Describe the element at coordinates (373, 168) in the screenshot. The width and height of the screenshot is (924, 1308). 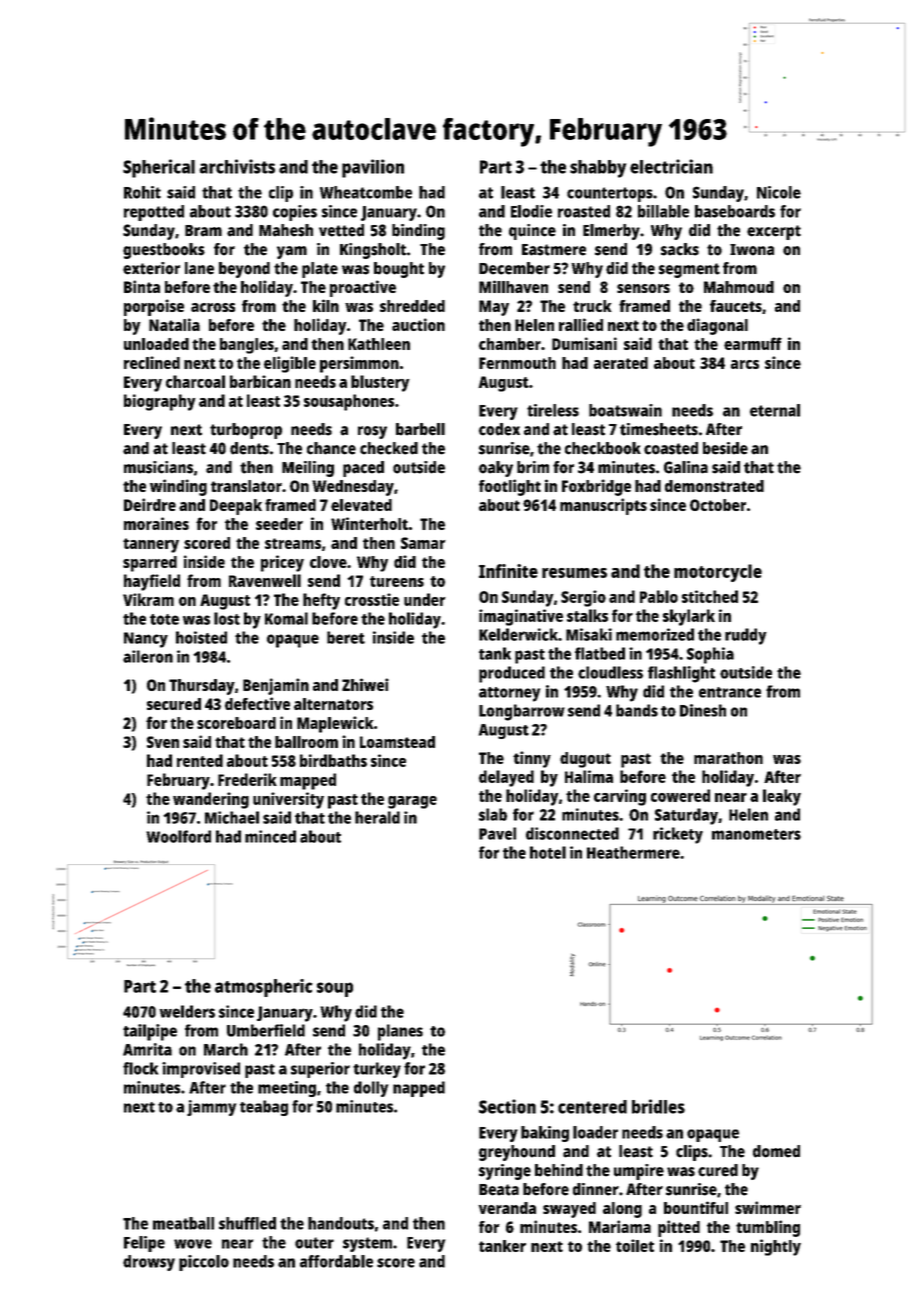
I see `pavilion` at that location.
